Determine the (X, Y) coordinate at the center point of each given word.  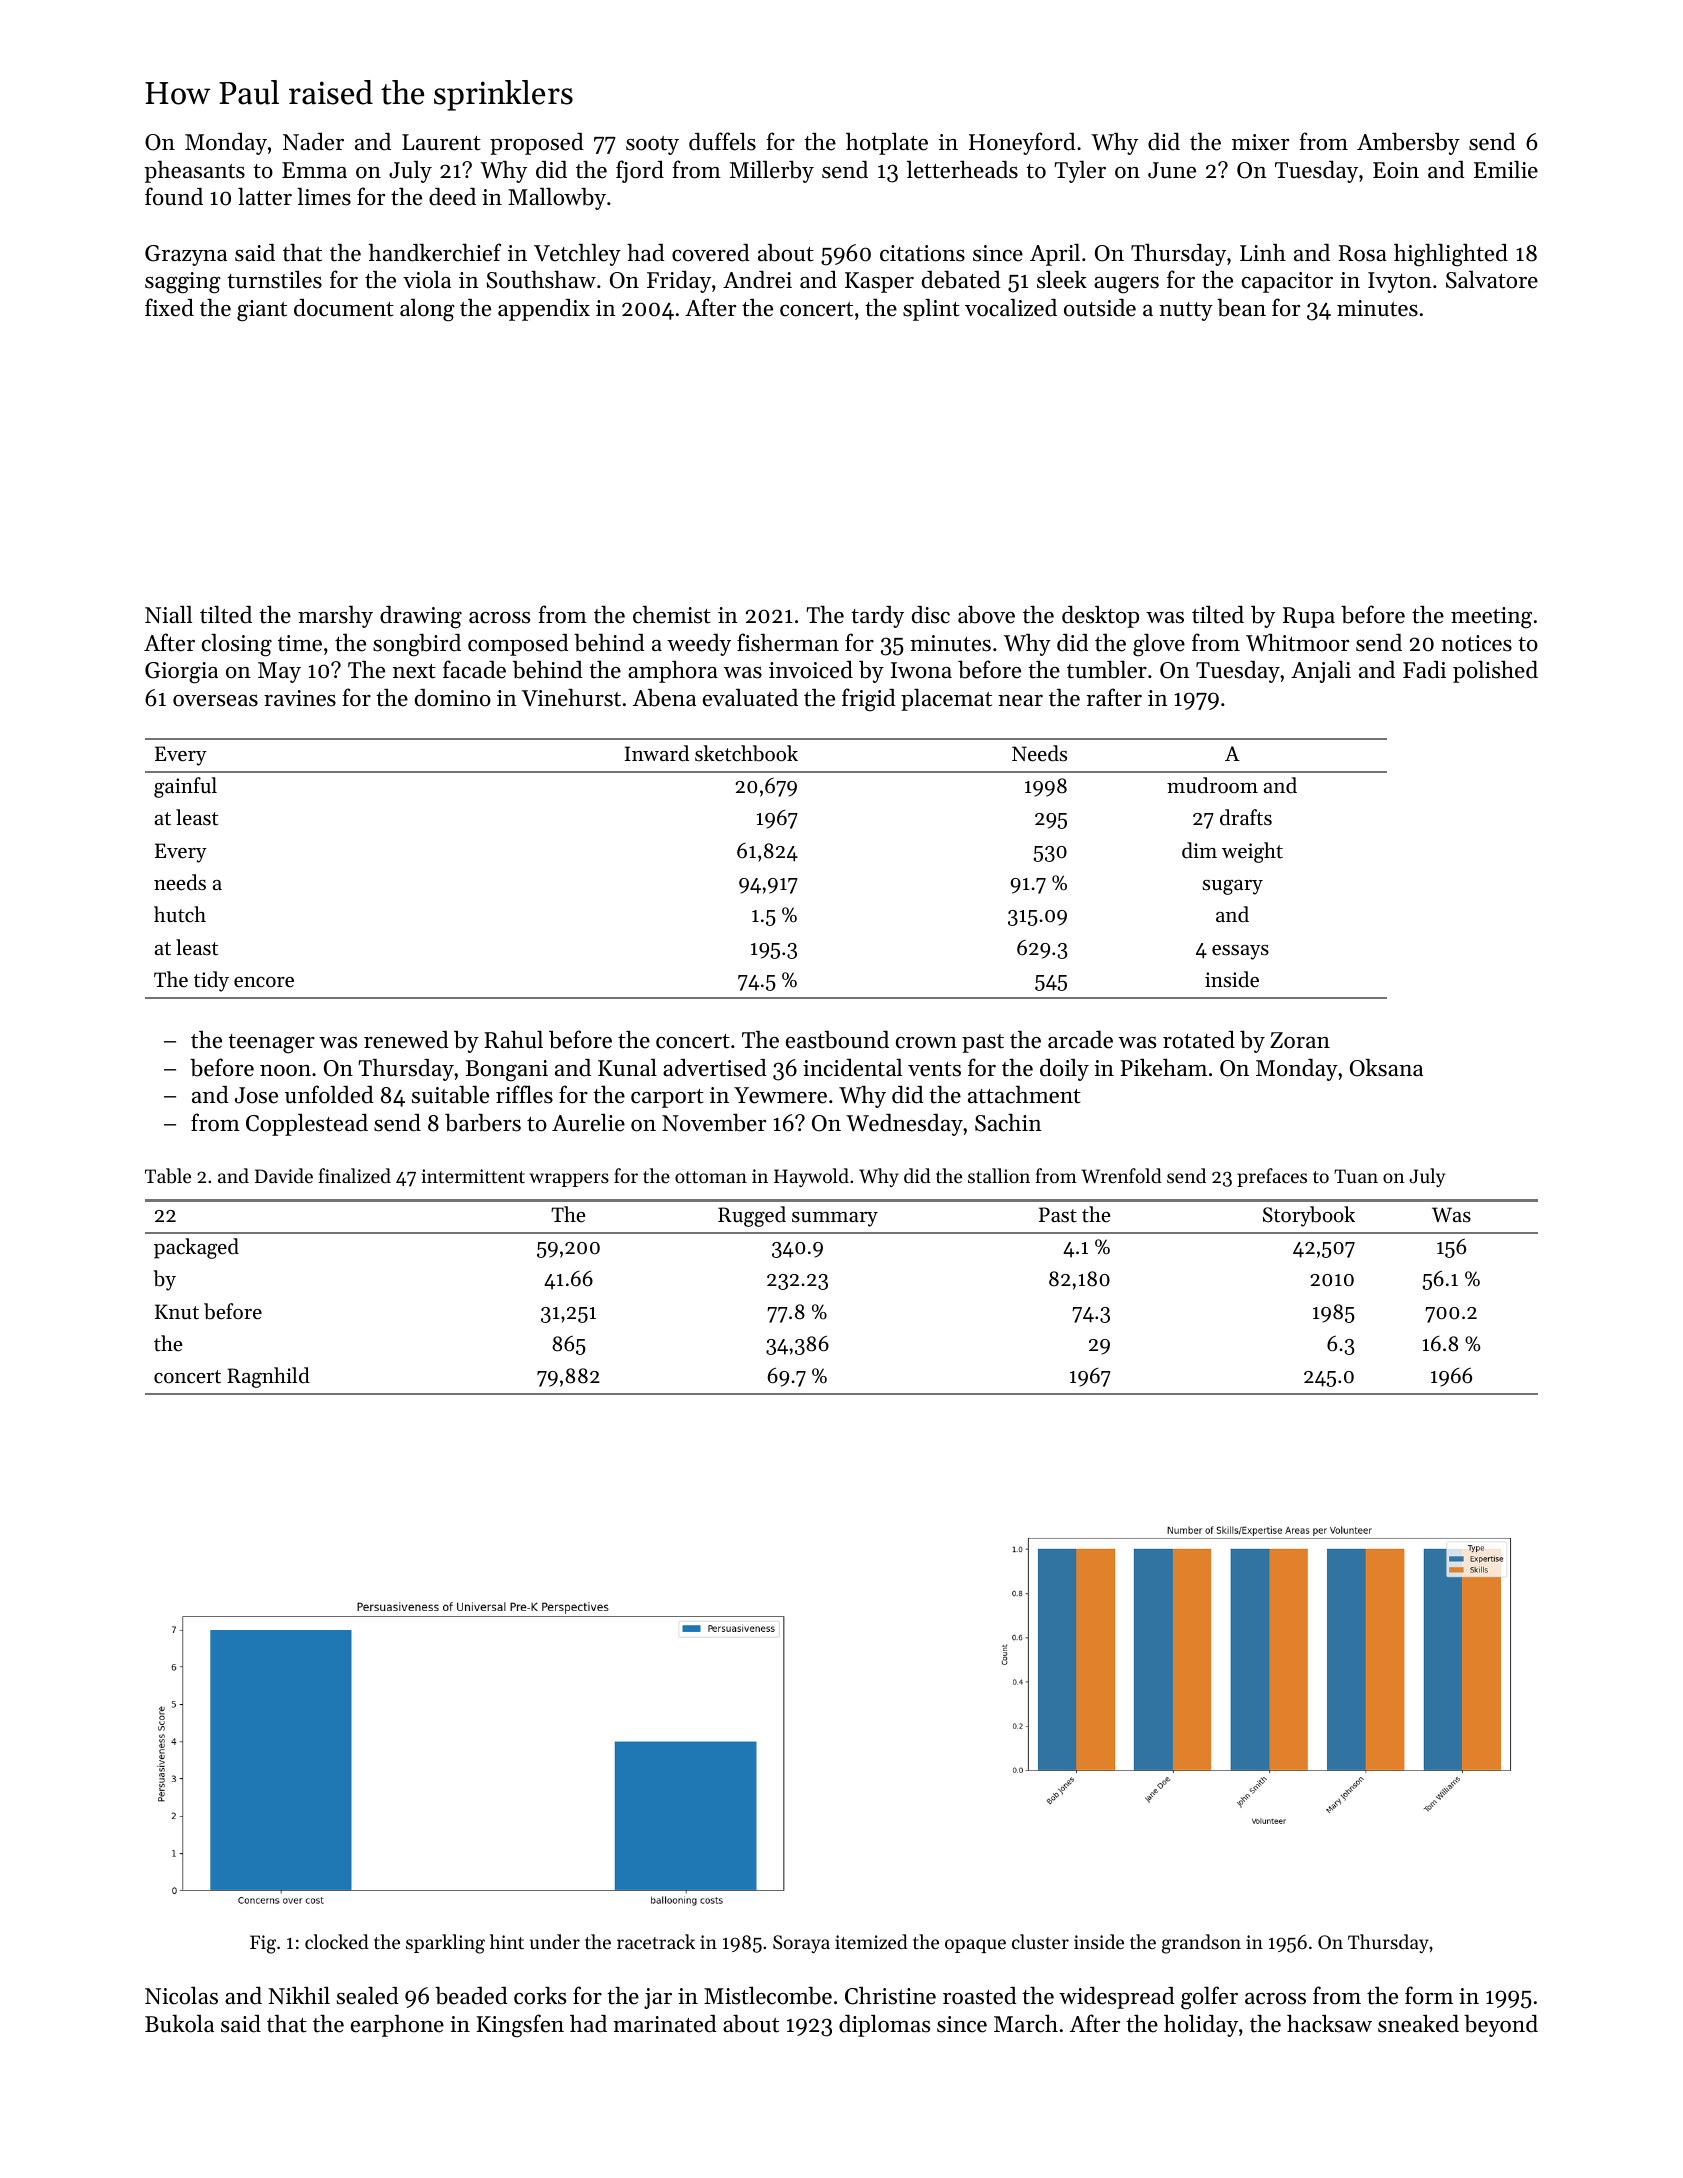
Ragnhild (268, 1377)
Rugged (752, 1216)
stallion (999, 1175)
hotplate (887, 144)
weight (1252, 852)
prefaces (1272, 1177)
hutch (180, 914)
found (174, 196)
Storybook (1309, 1216)
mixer (1260, 142)
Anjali (1321, 671)
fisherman (788, 642)
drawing (421, 617)
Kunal (627, 1068)
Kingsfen (520, 2026)
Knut (177, 1312)
